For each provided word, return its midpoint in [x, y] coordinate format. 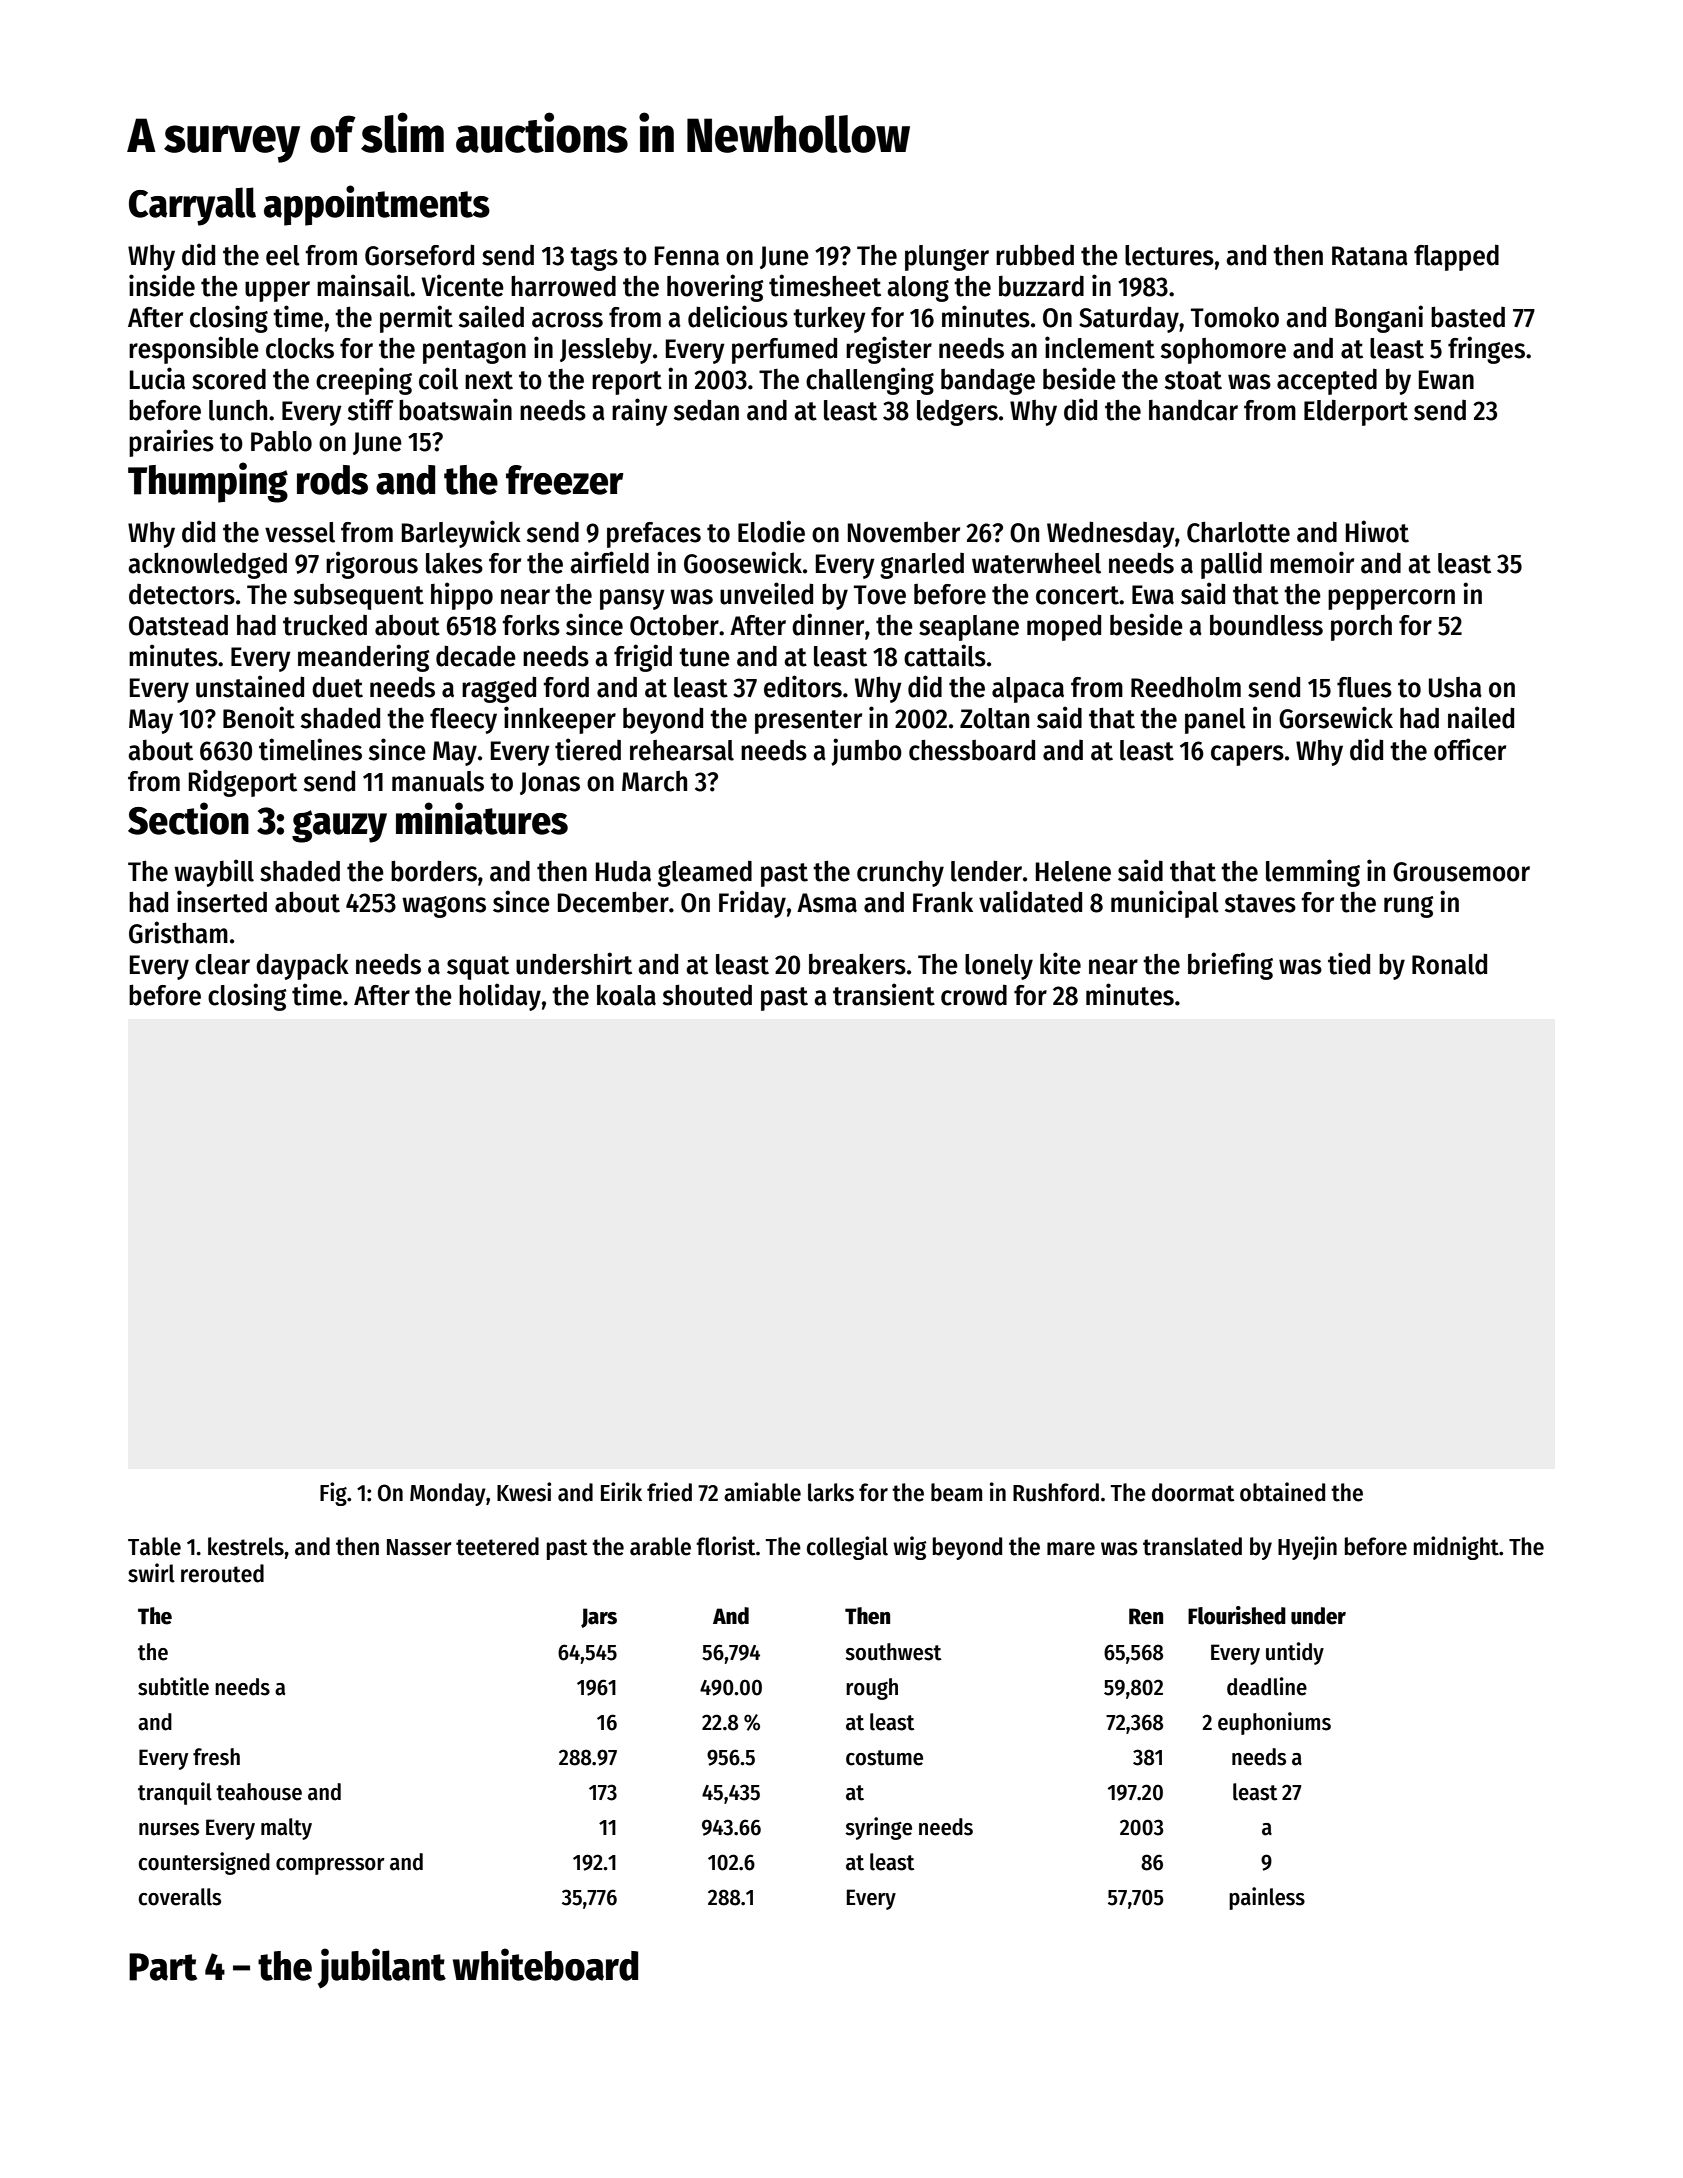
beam [956, 1492]
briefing [1230, 966]
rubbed [1035, 255]
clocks [300, 348]
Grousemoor [1461, 872]
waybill [214, 873]
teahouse [259, 1792]
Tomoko [1235, 317]
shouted [707, 995]
